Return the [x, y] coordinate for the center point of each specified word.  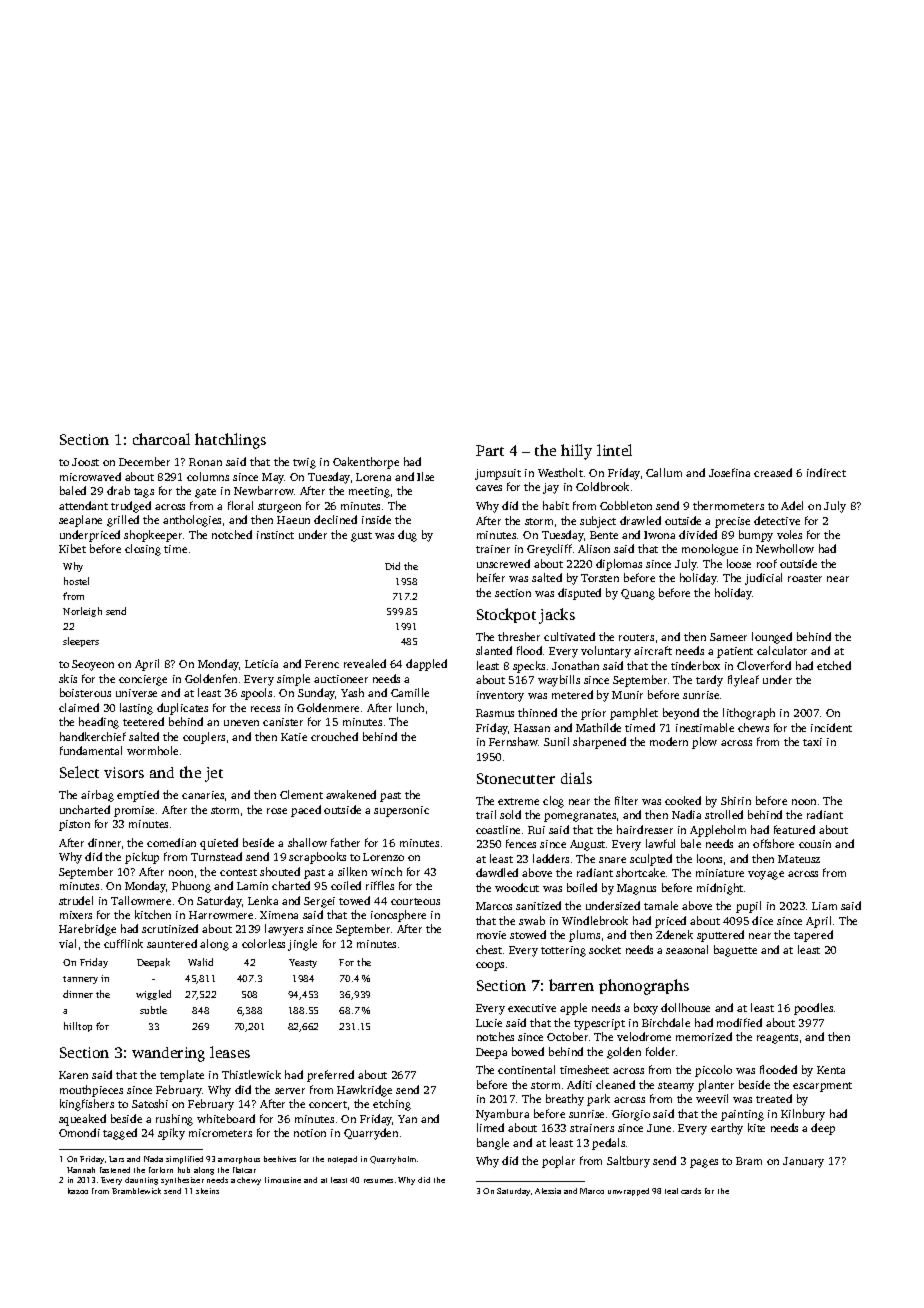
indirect [826, 472]
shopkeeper [153, 536]
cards [691, 1191]
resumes [378, 1181]
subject [598, 522]
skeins [207, 1191]
